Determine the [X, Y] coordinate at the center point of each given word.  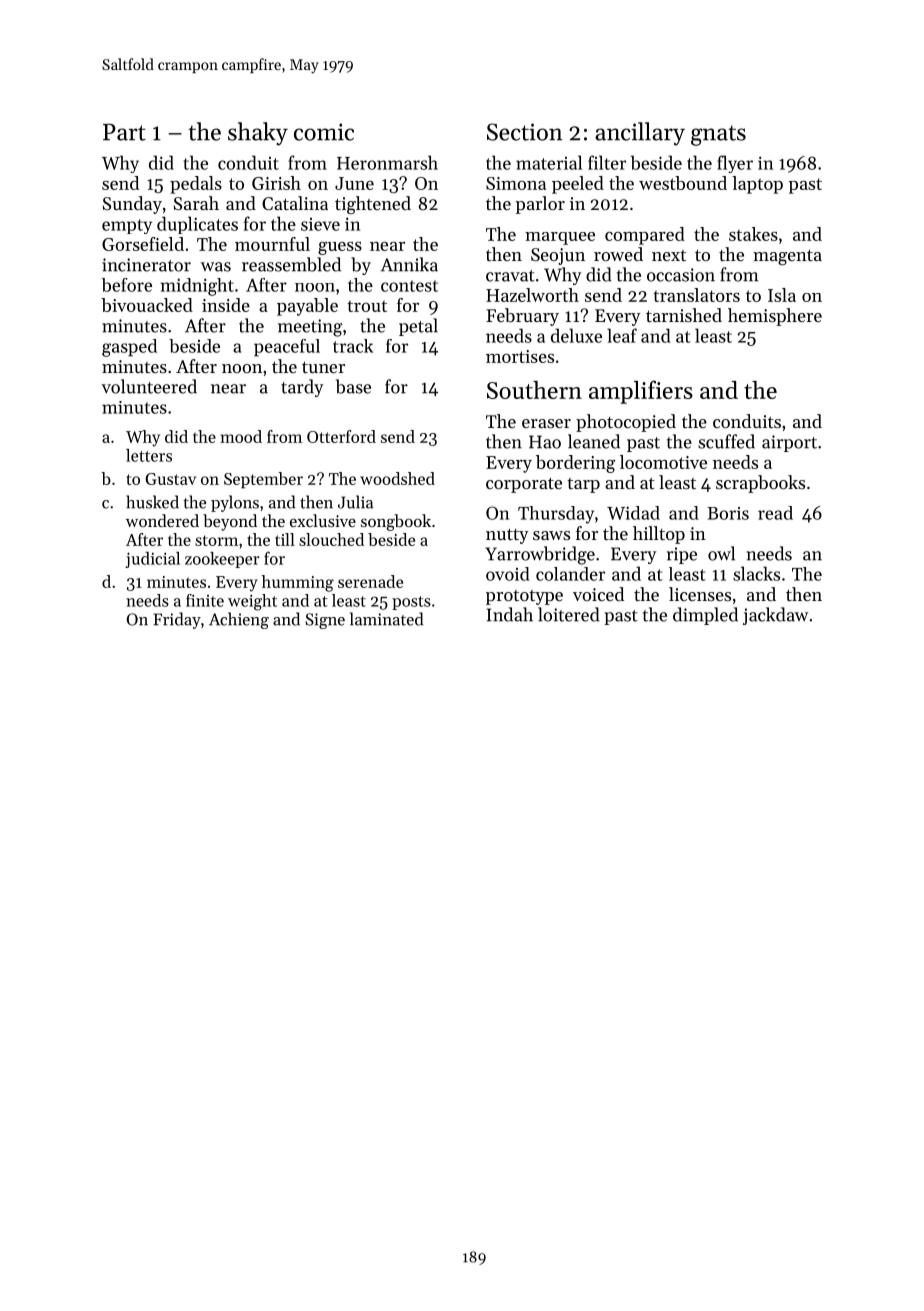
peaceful [287, 348]
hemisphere [775, 317]
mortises [520, 356]
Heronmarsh [387, 162]
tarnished [684, 315]
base [353, 386]
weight [252, 602]
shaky [258, 134]
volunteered [149, 386]
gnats [718, 135]
